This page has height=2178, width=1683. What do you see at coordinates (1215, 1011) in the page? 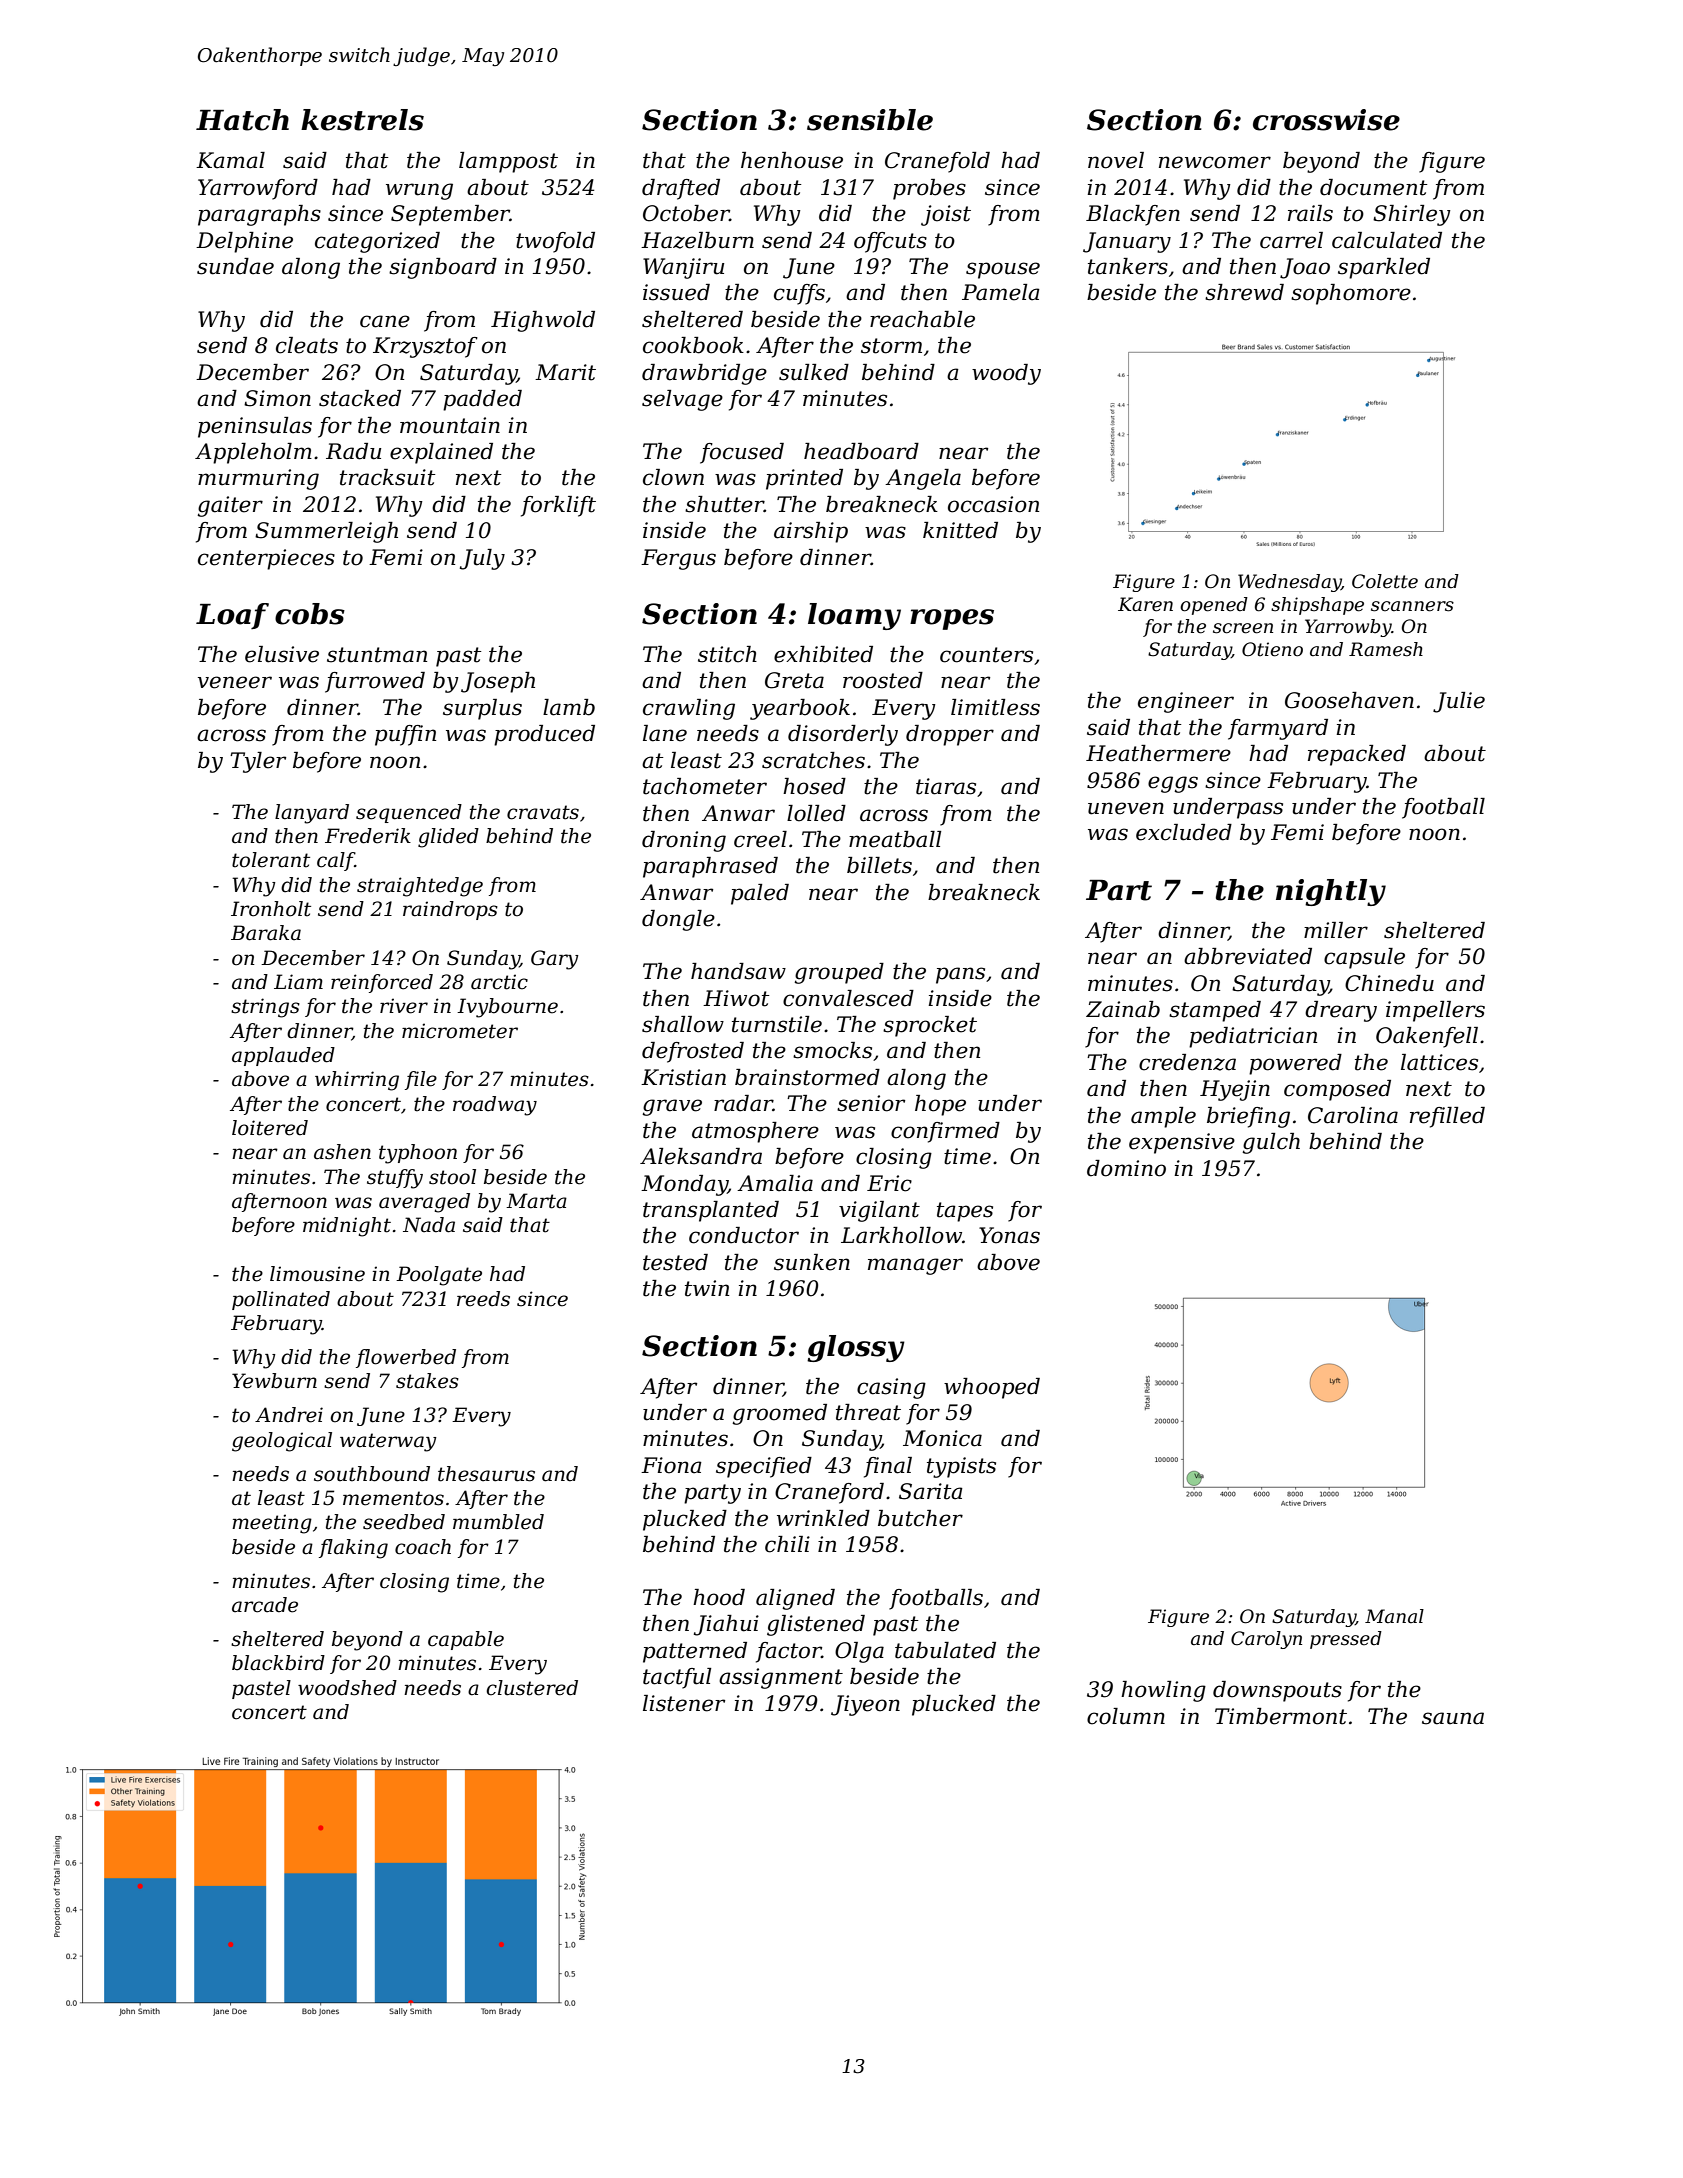
I see `stamped` at bounding box center [1215, 1011].
